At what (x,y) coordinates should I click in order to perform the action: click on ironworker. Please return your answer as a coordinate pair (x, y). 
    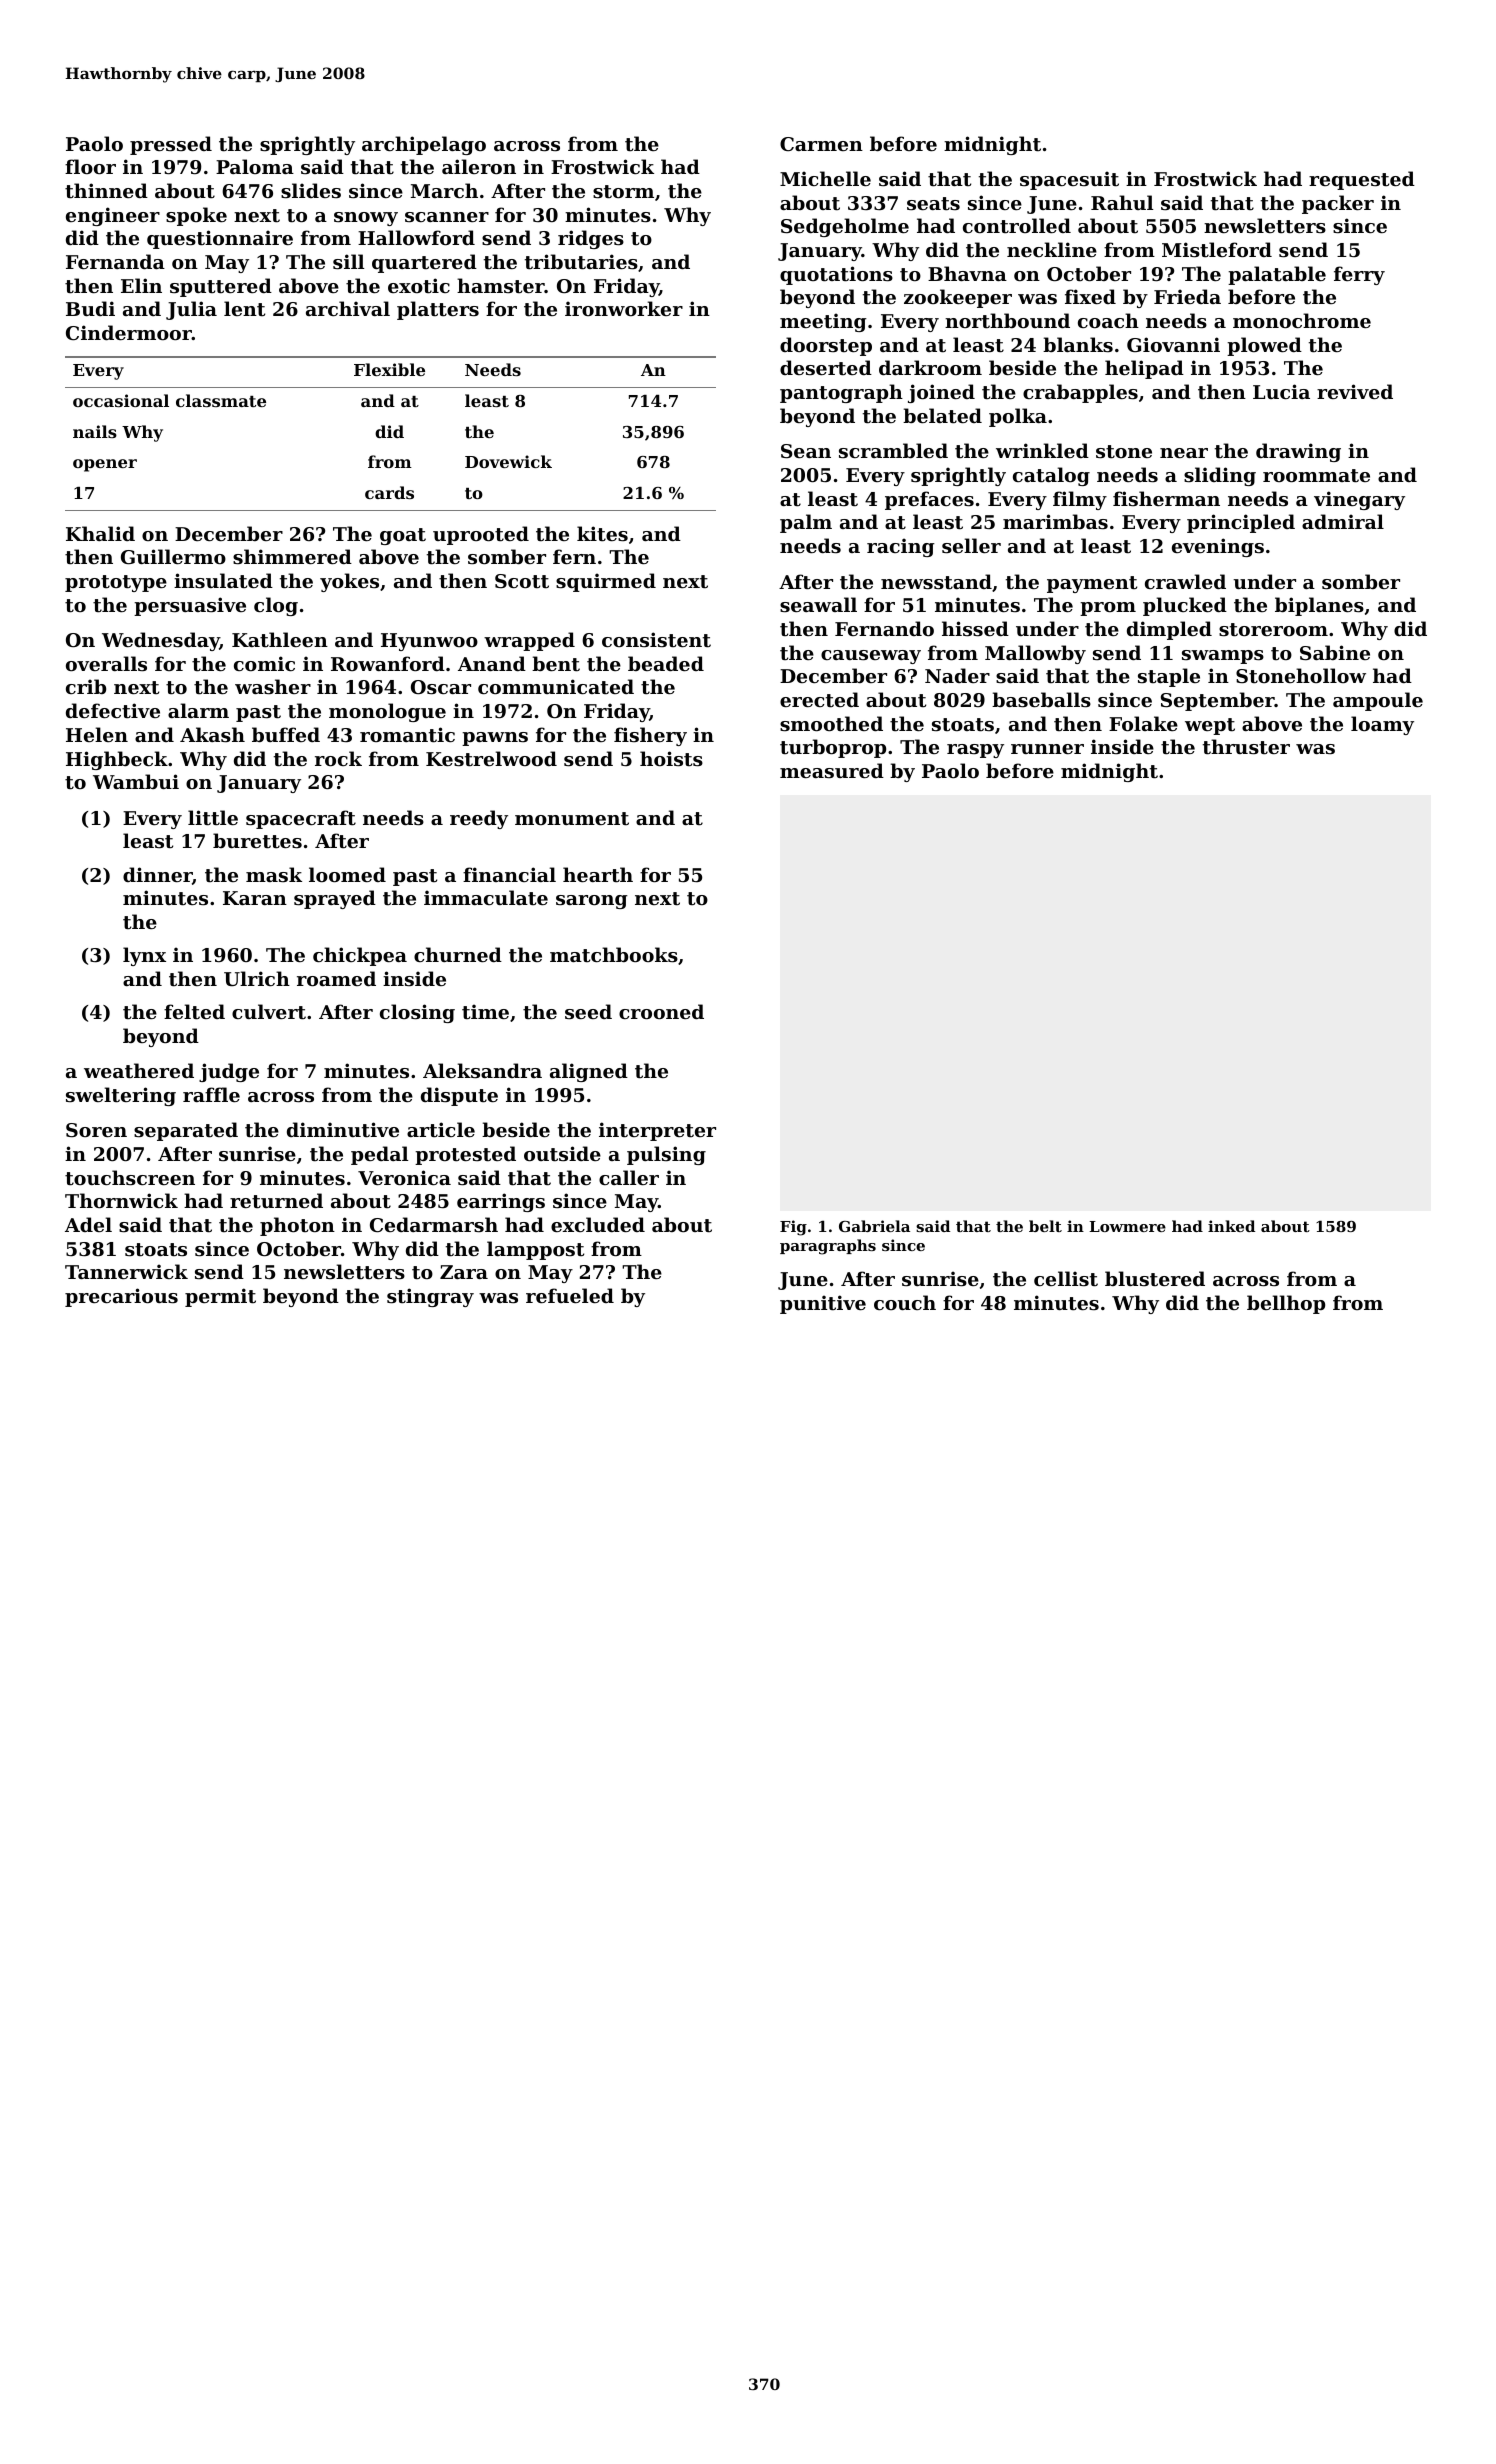
    Looking at the image, I should click on (624, 308).
